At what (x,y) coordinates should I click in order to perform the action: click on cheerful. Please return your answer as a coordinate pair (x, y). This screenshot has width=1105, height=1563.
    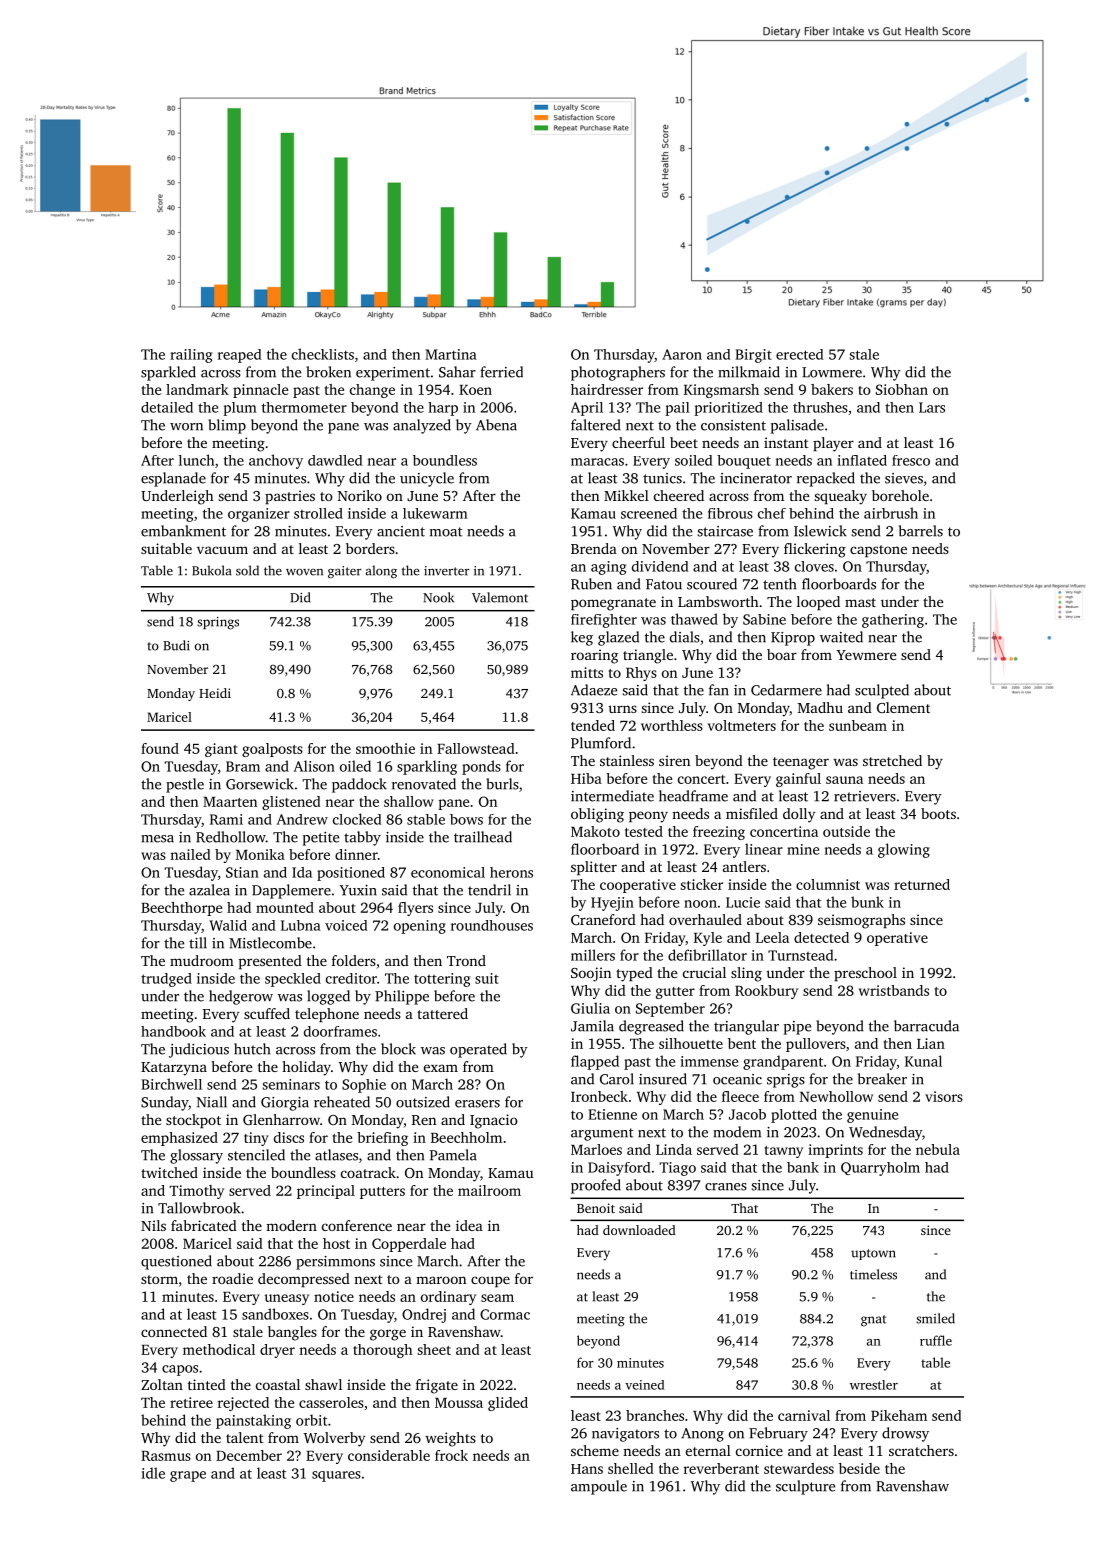
    Looking at the image, I should click on (638, 442).
